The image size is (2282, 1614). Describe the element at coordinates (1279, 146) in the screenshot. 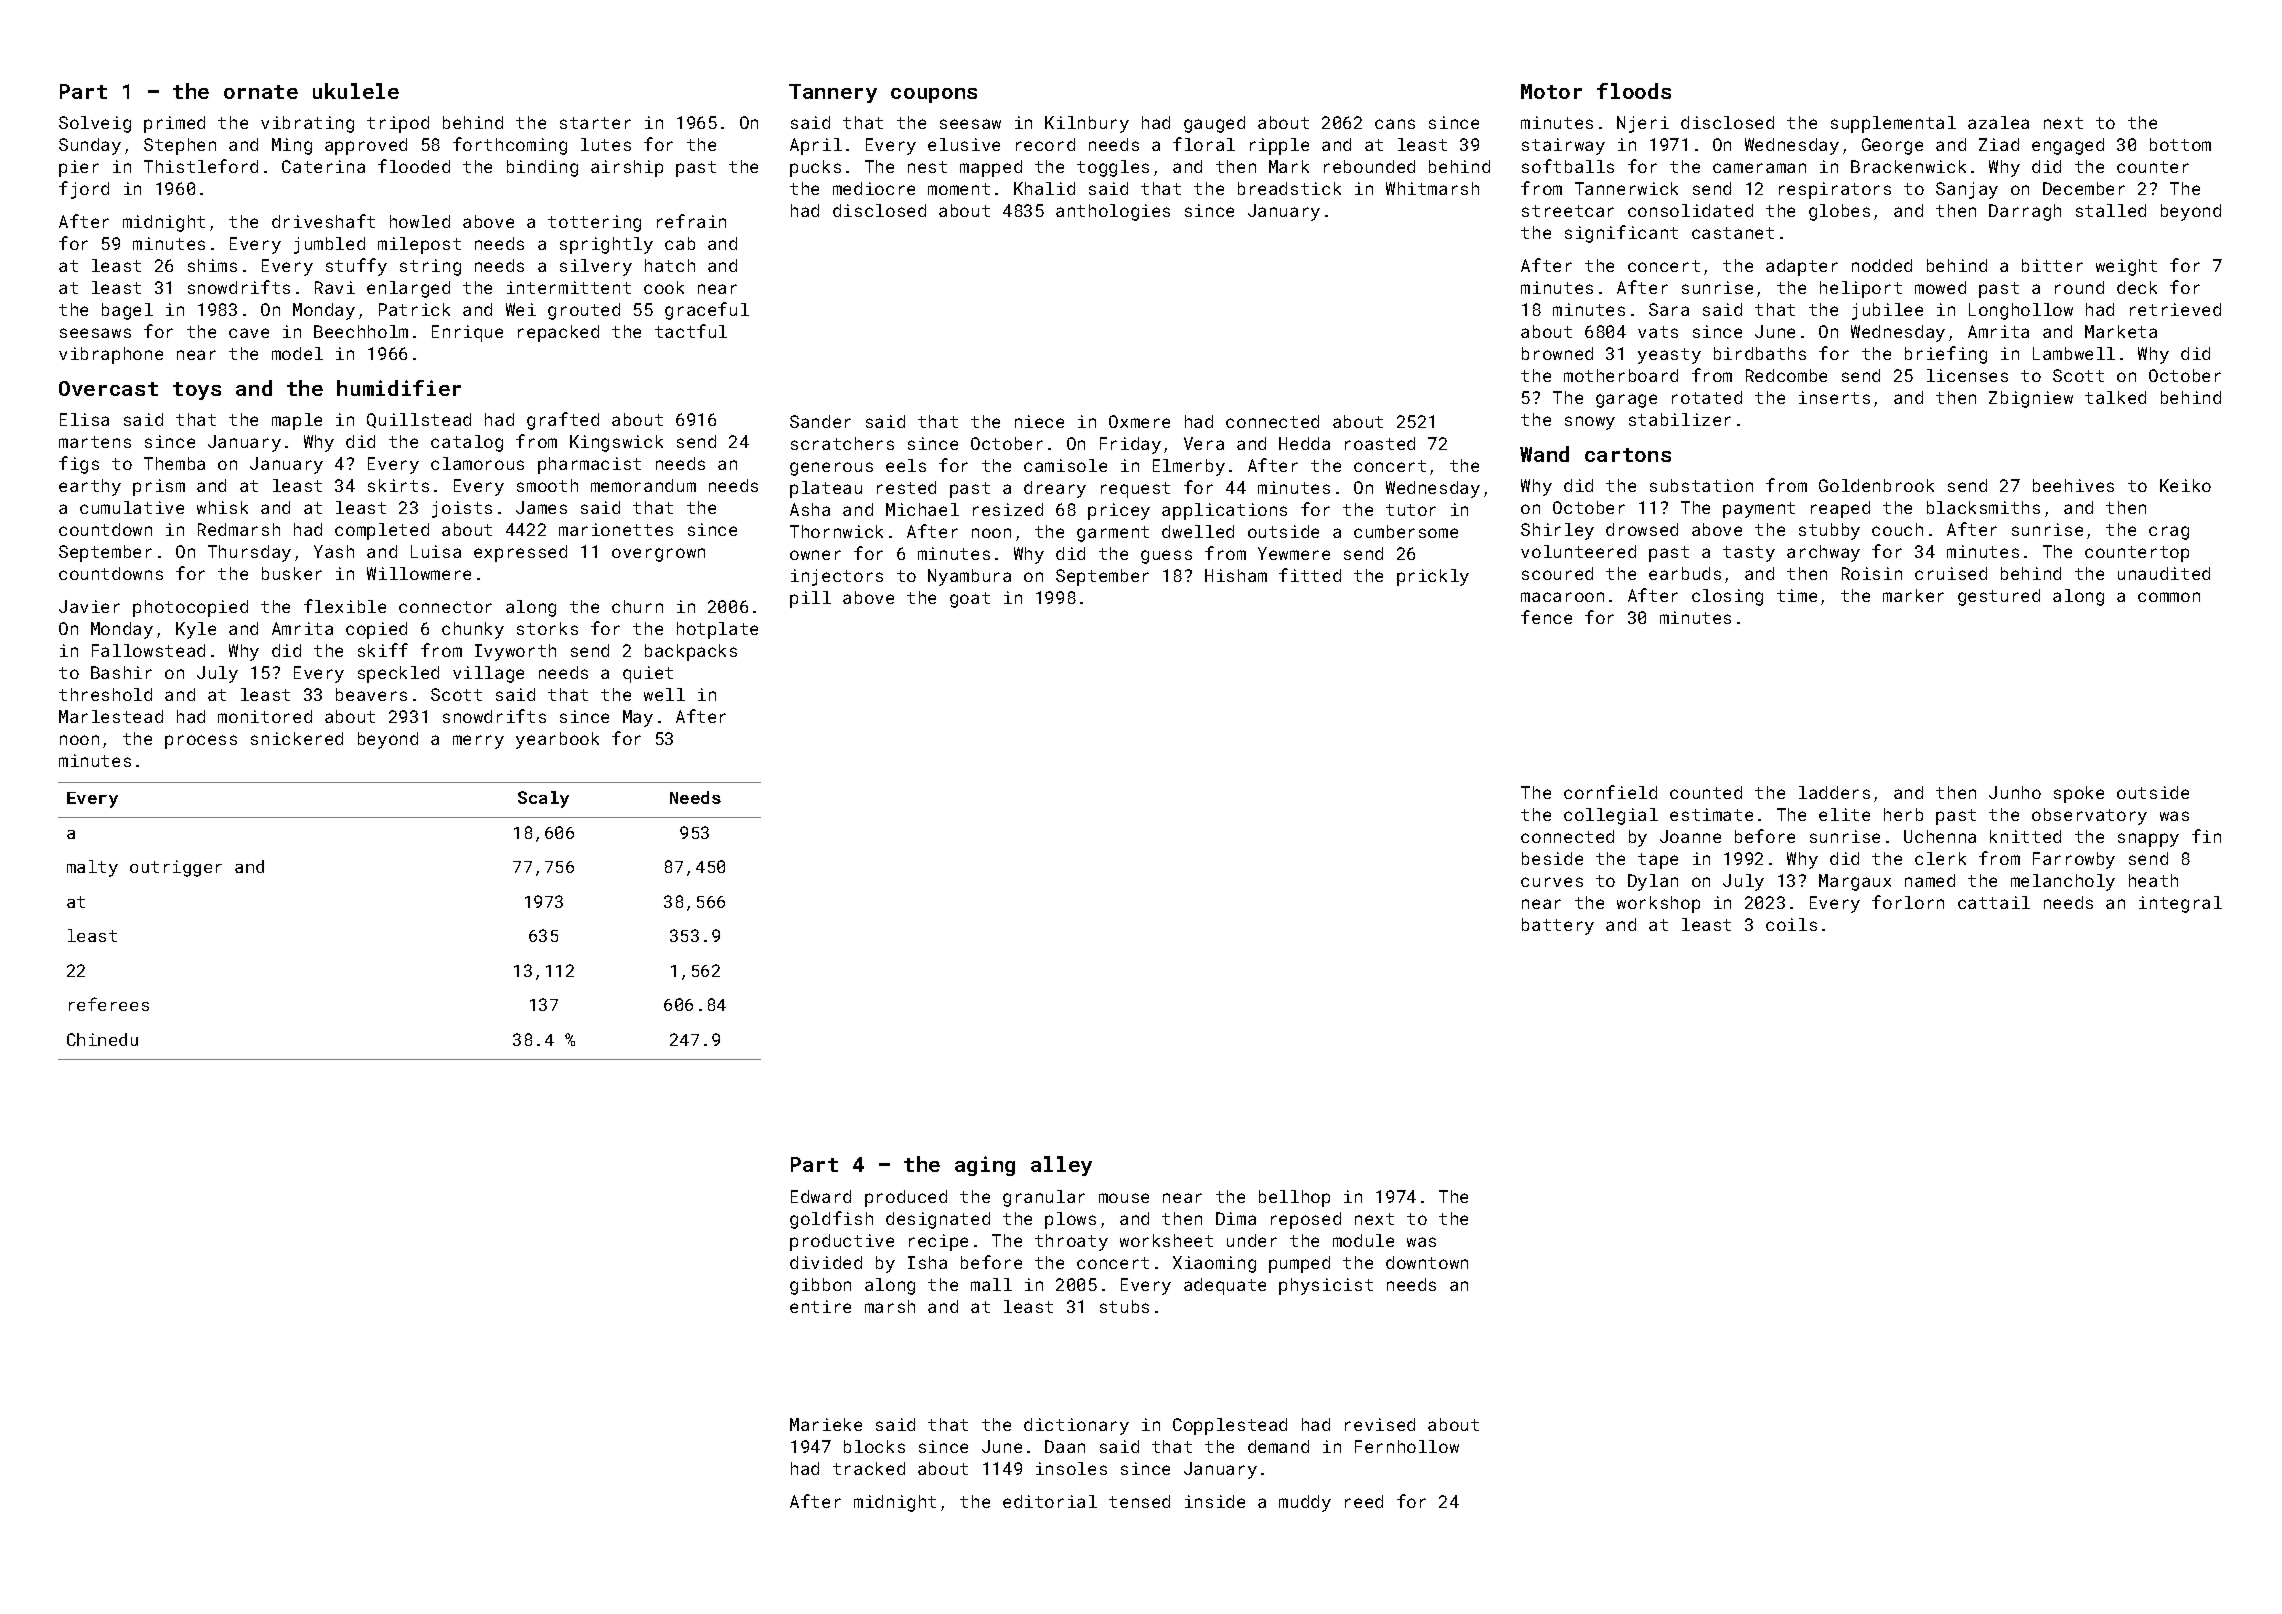

I see `ripple` at that location.
